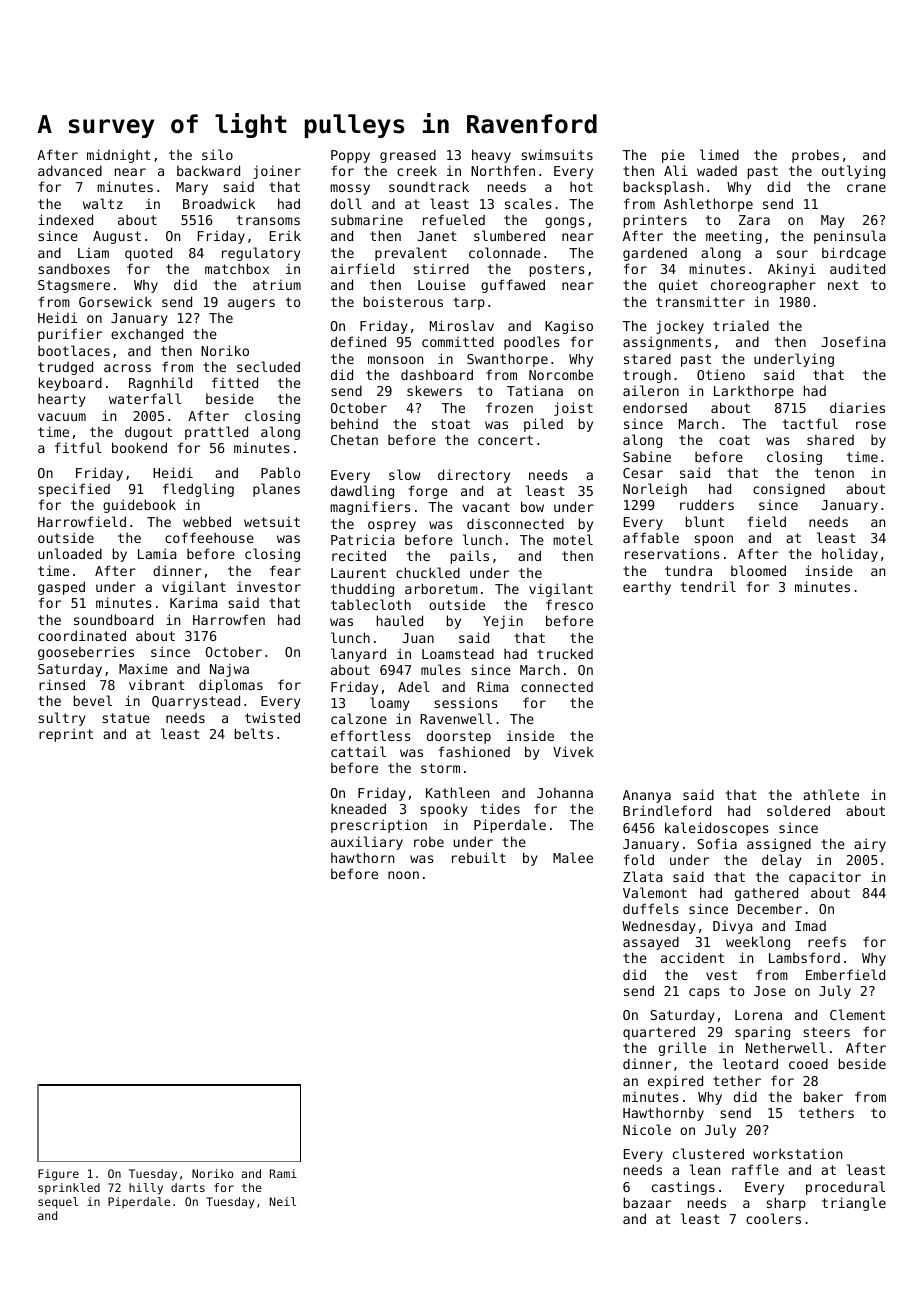 The width and height of the document is (924, 1308). I want to click on coat, so click(734, 440).
